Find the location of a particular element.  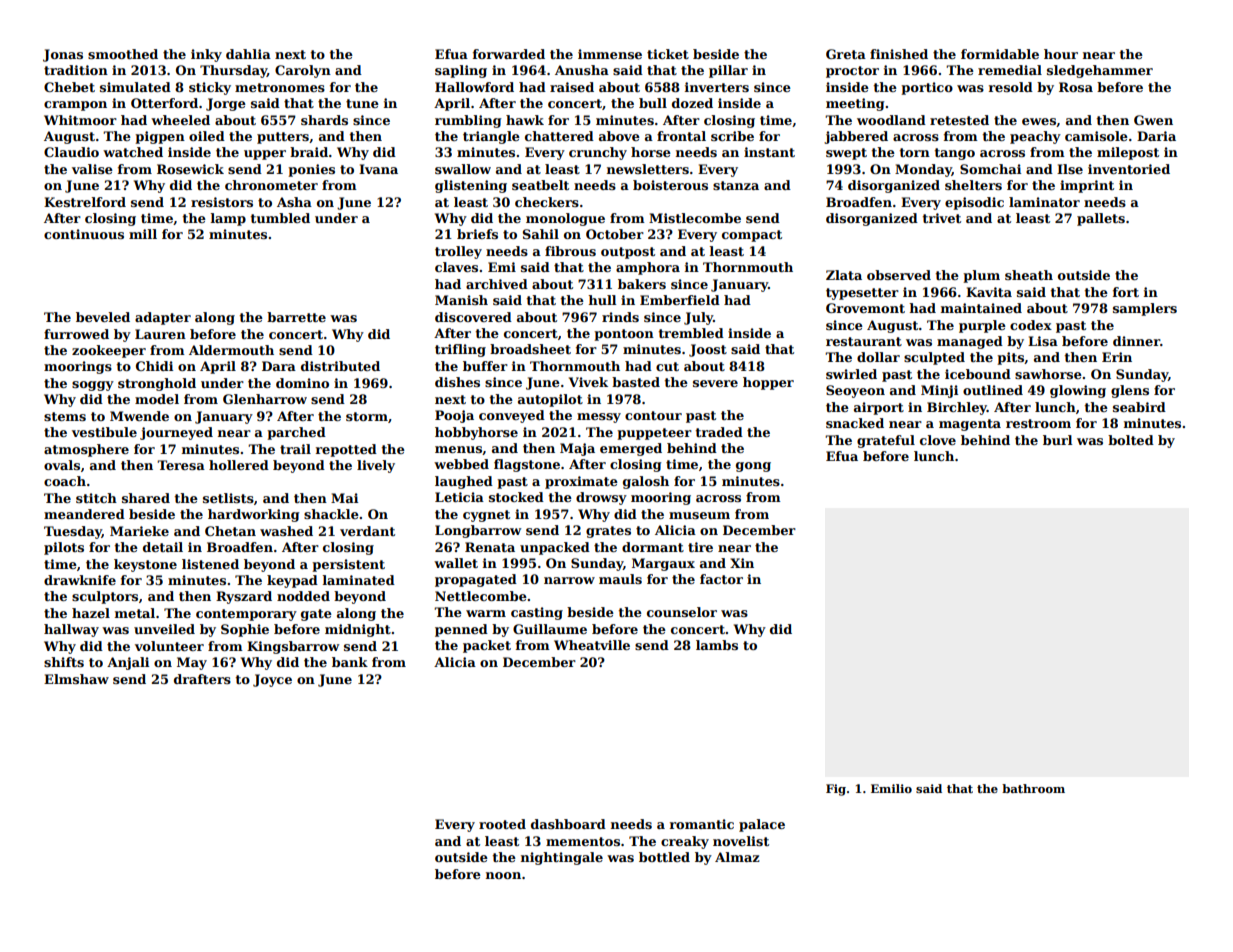

October is located at coordinates (615, 234).
